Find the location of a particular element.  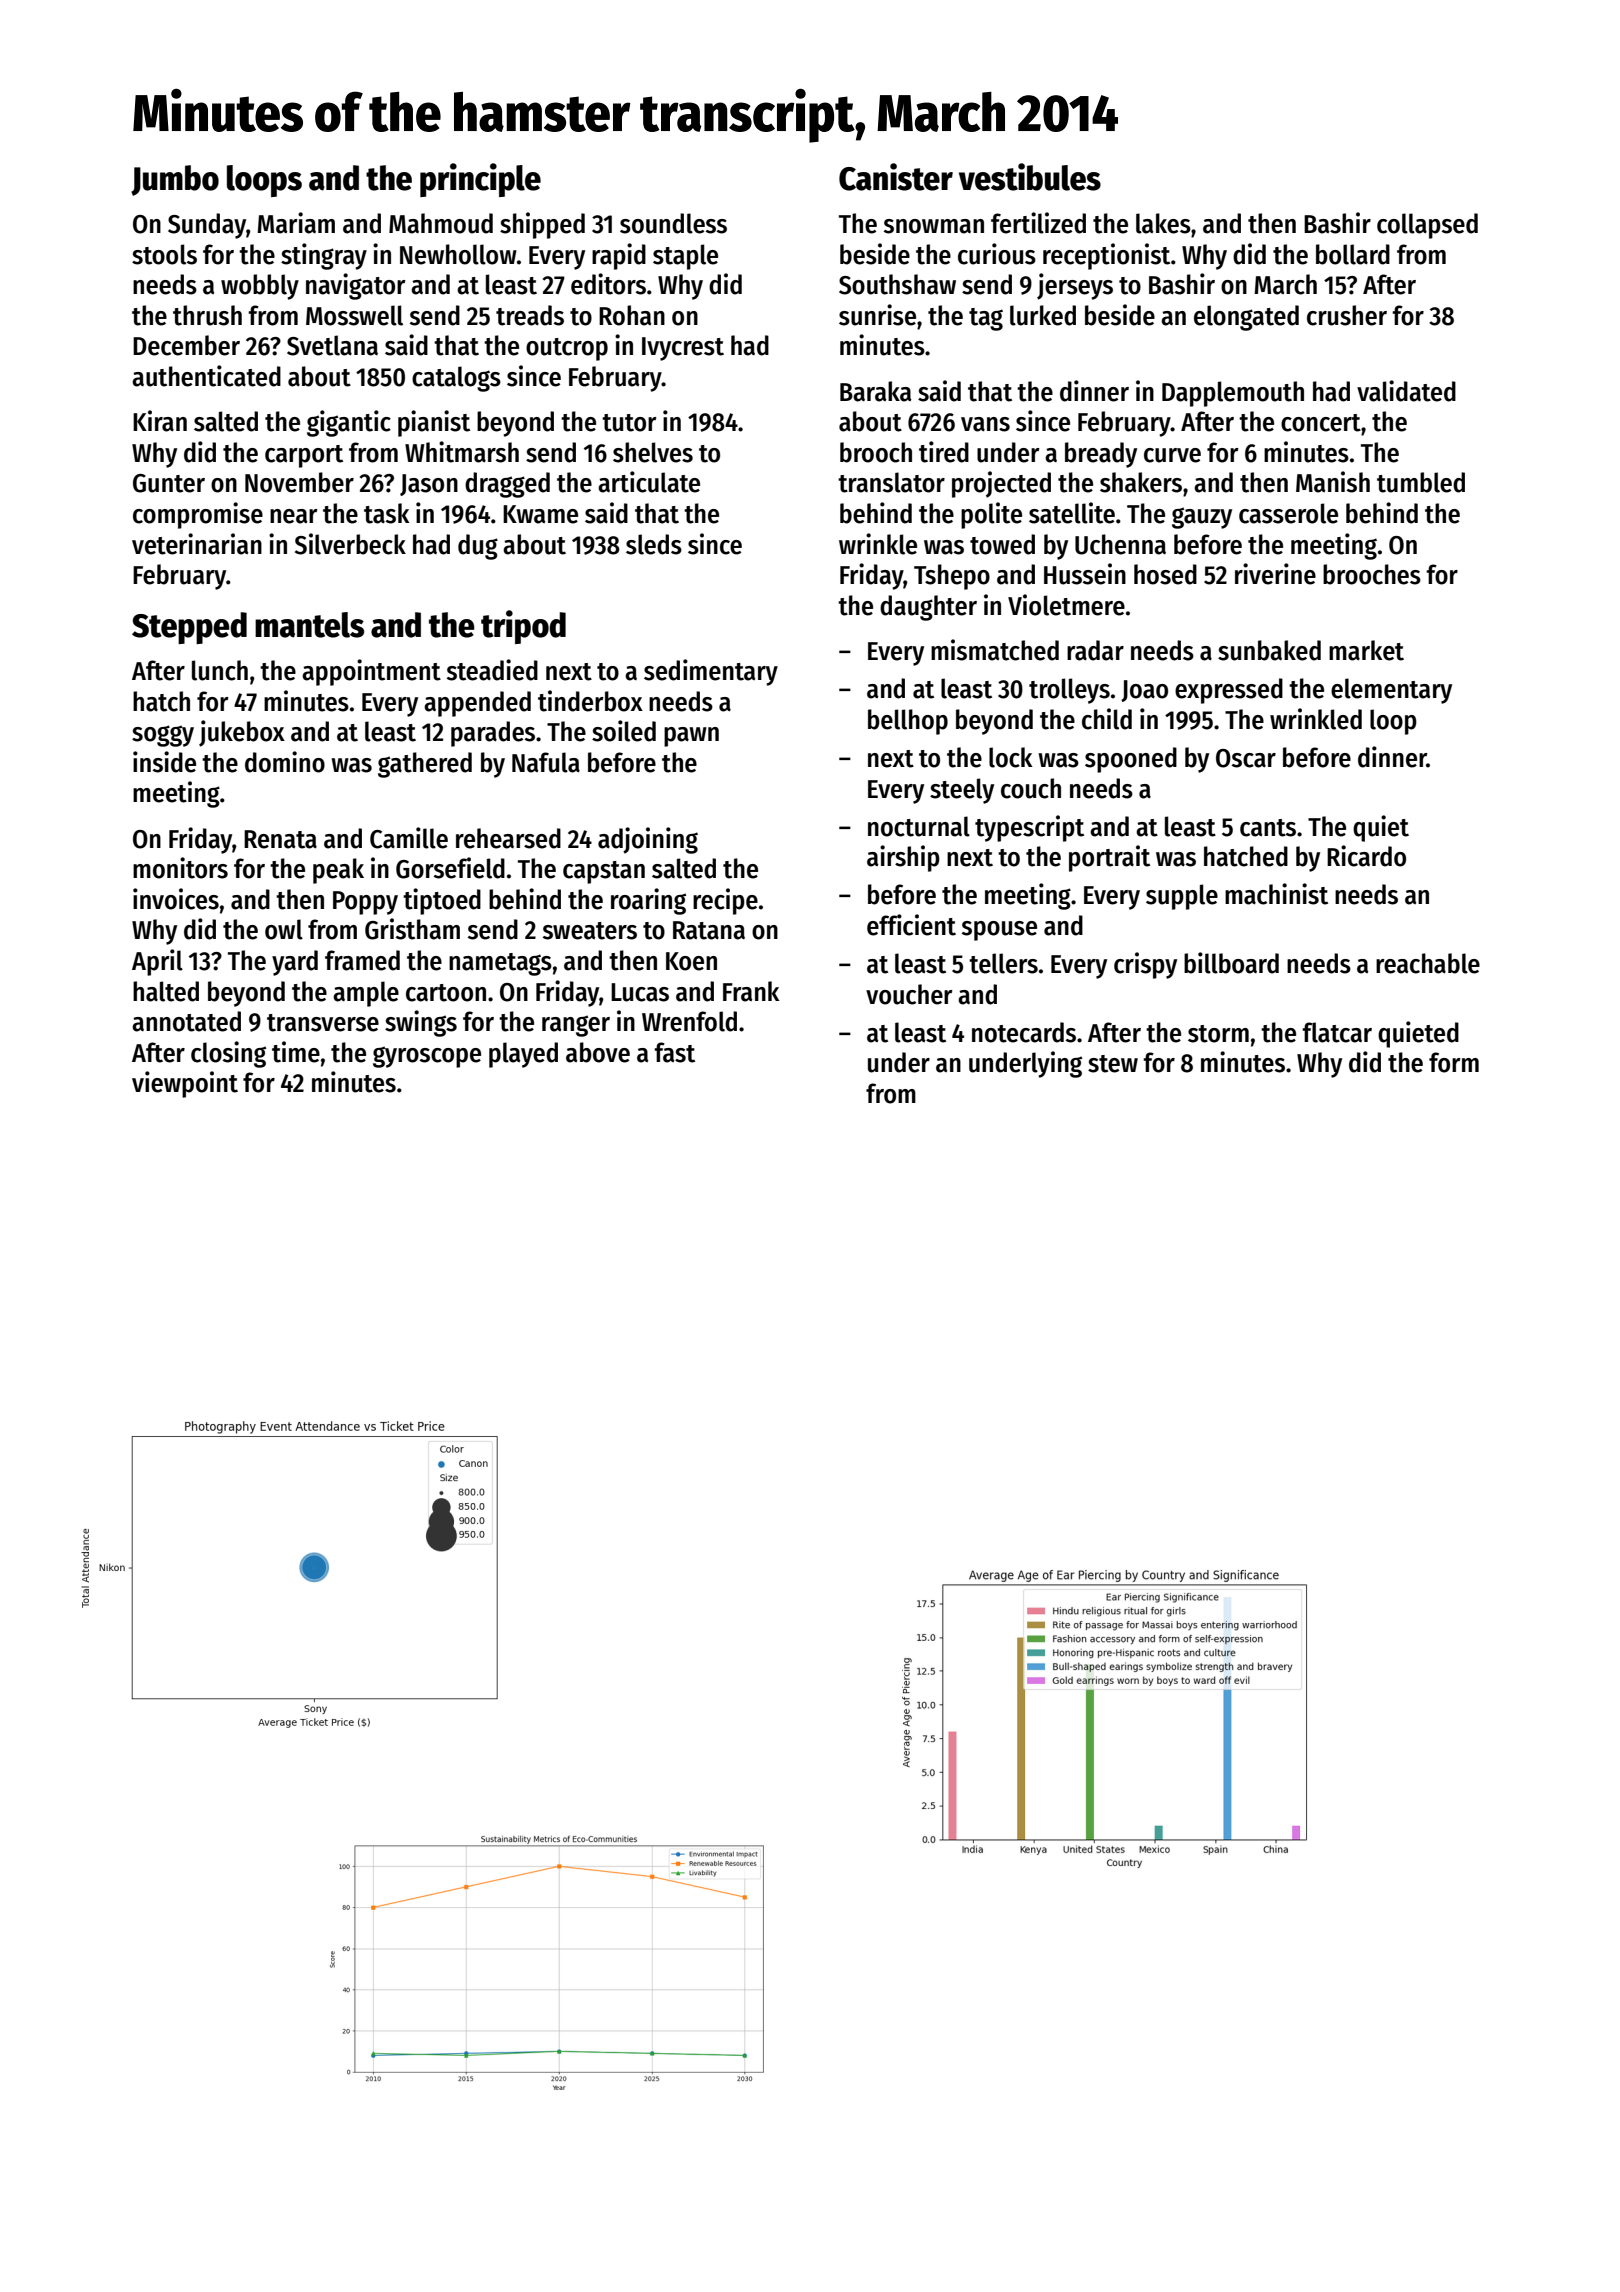

principle is located at coordinates (480, 180).
